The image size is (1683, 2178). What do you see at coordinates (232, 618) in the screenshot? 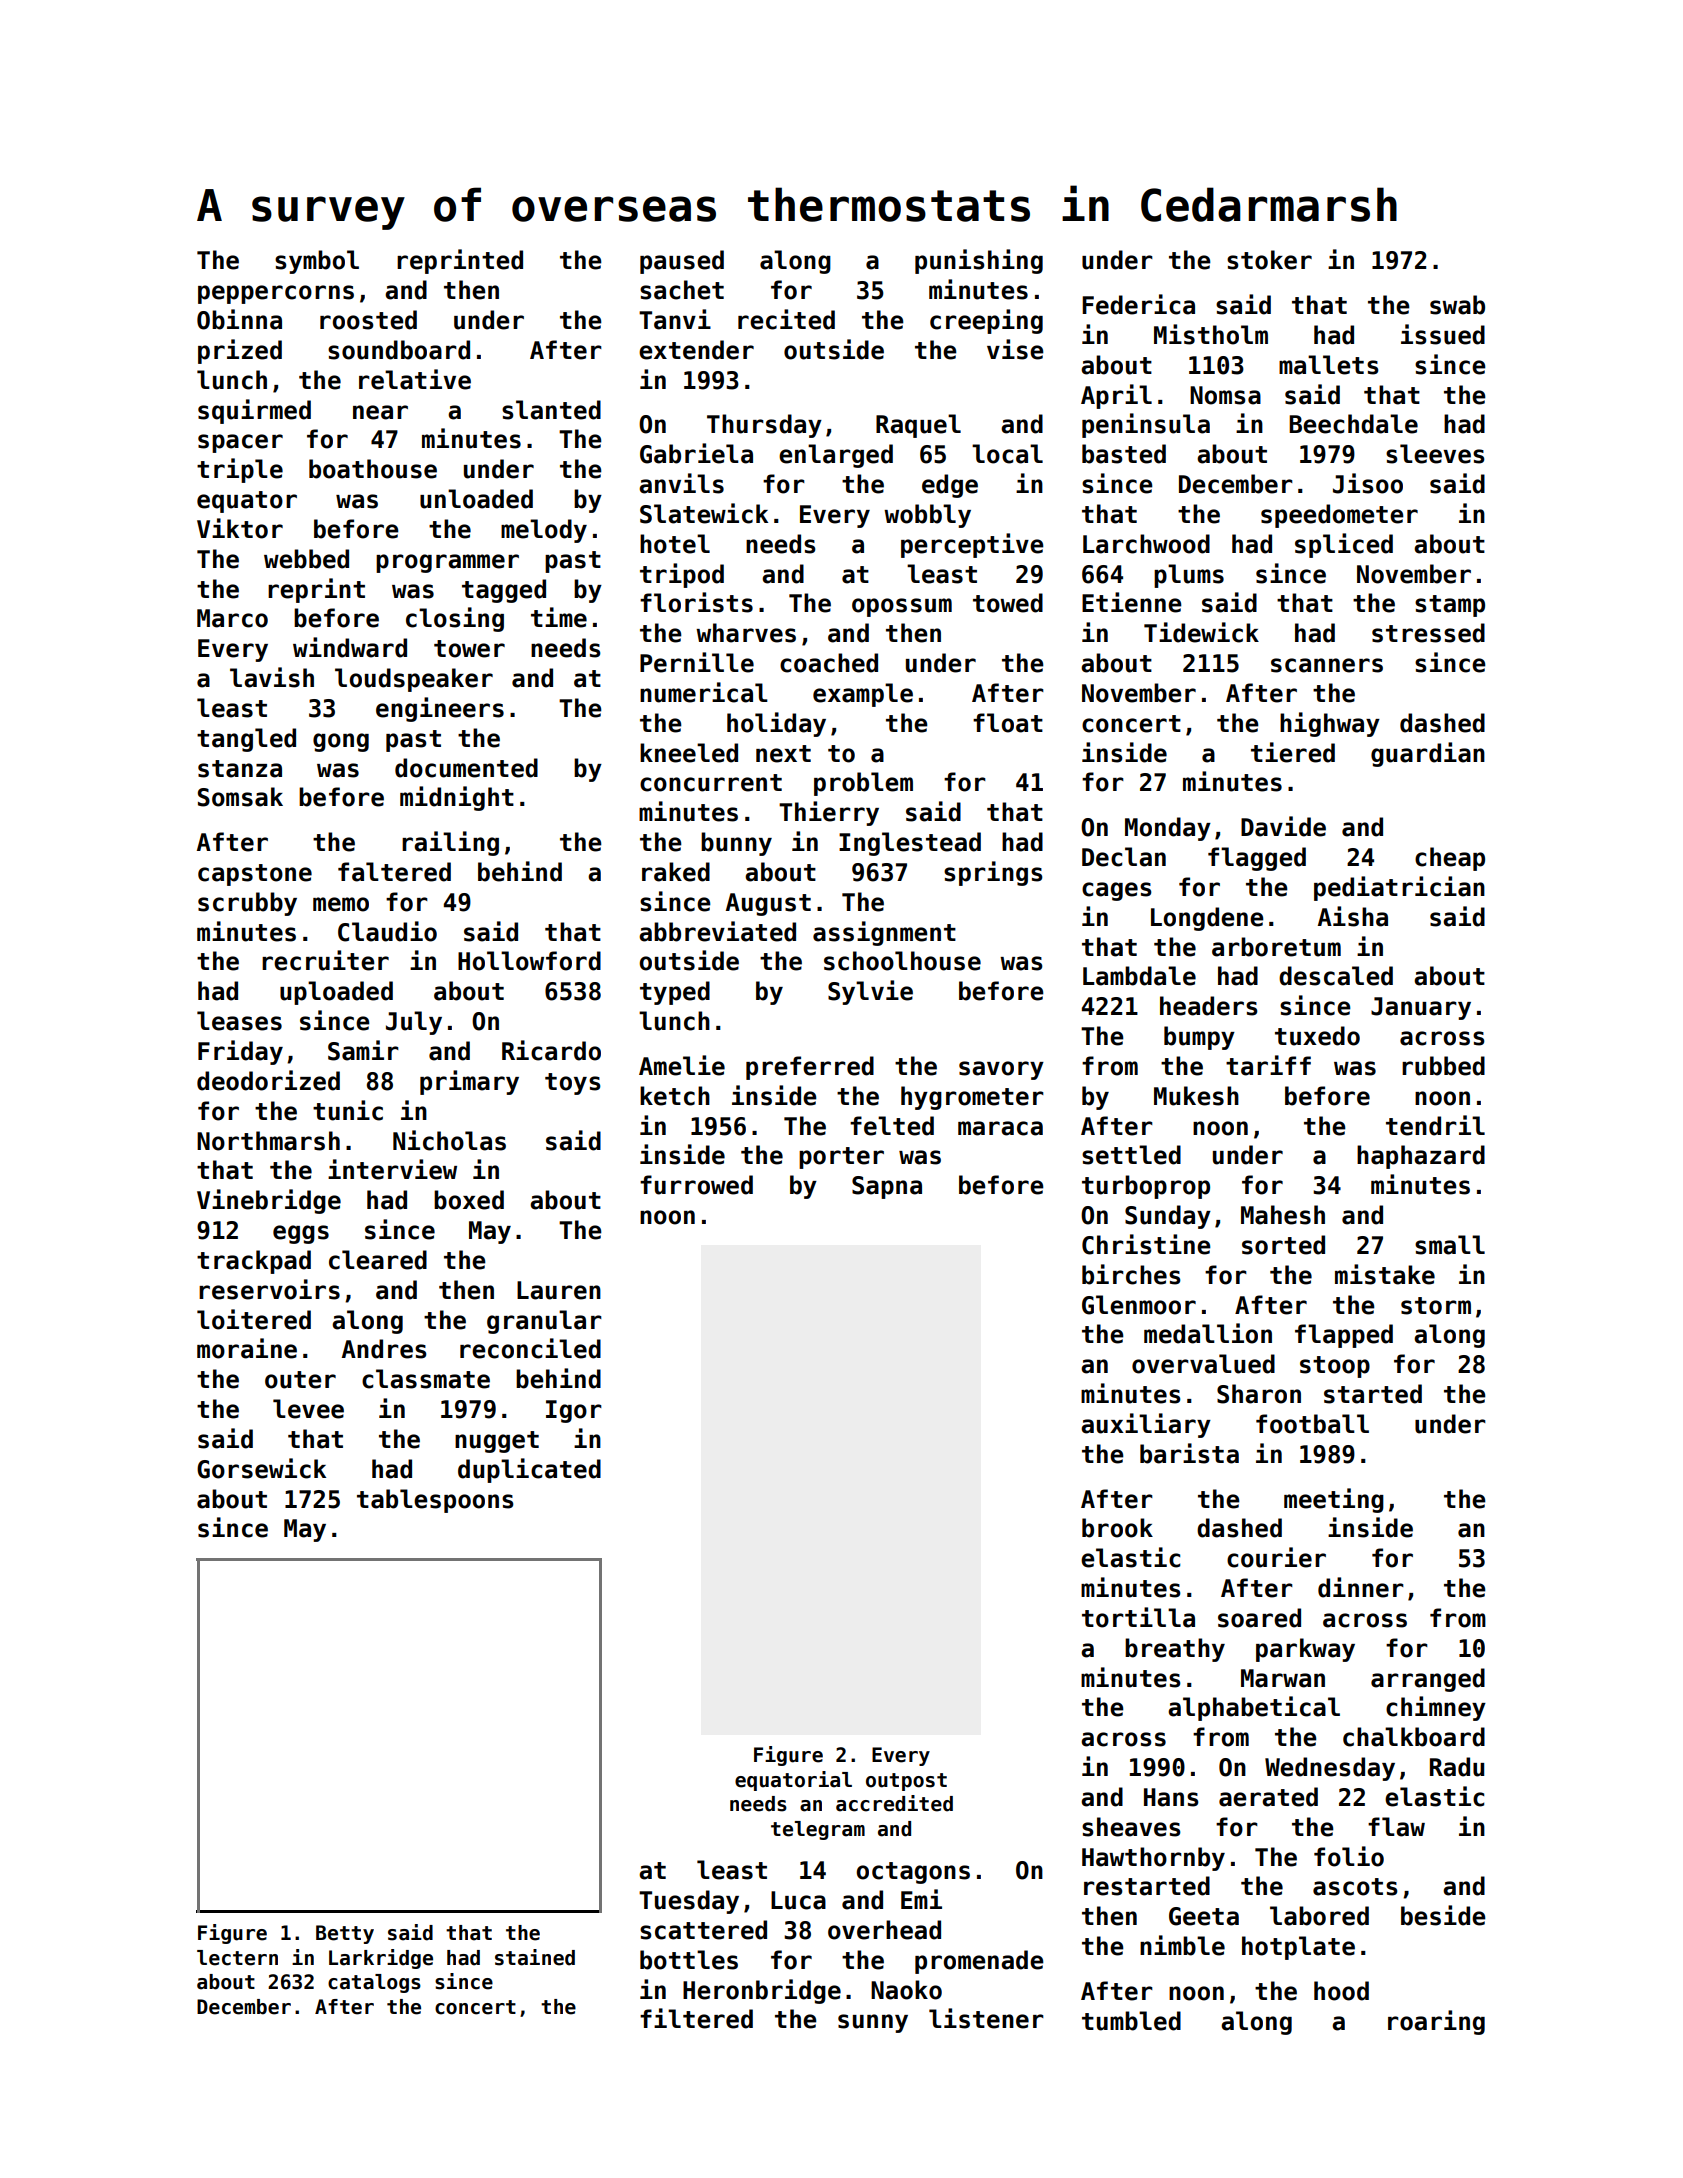
I see `Marco` at bounding box center [232, 618].
